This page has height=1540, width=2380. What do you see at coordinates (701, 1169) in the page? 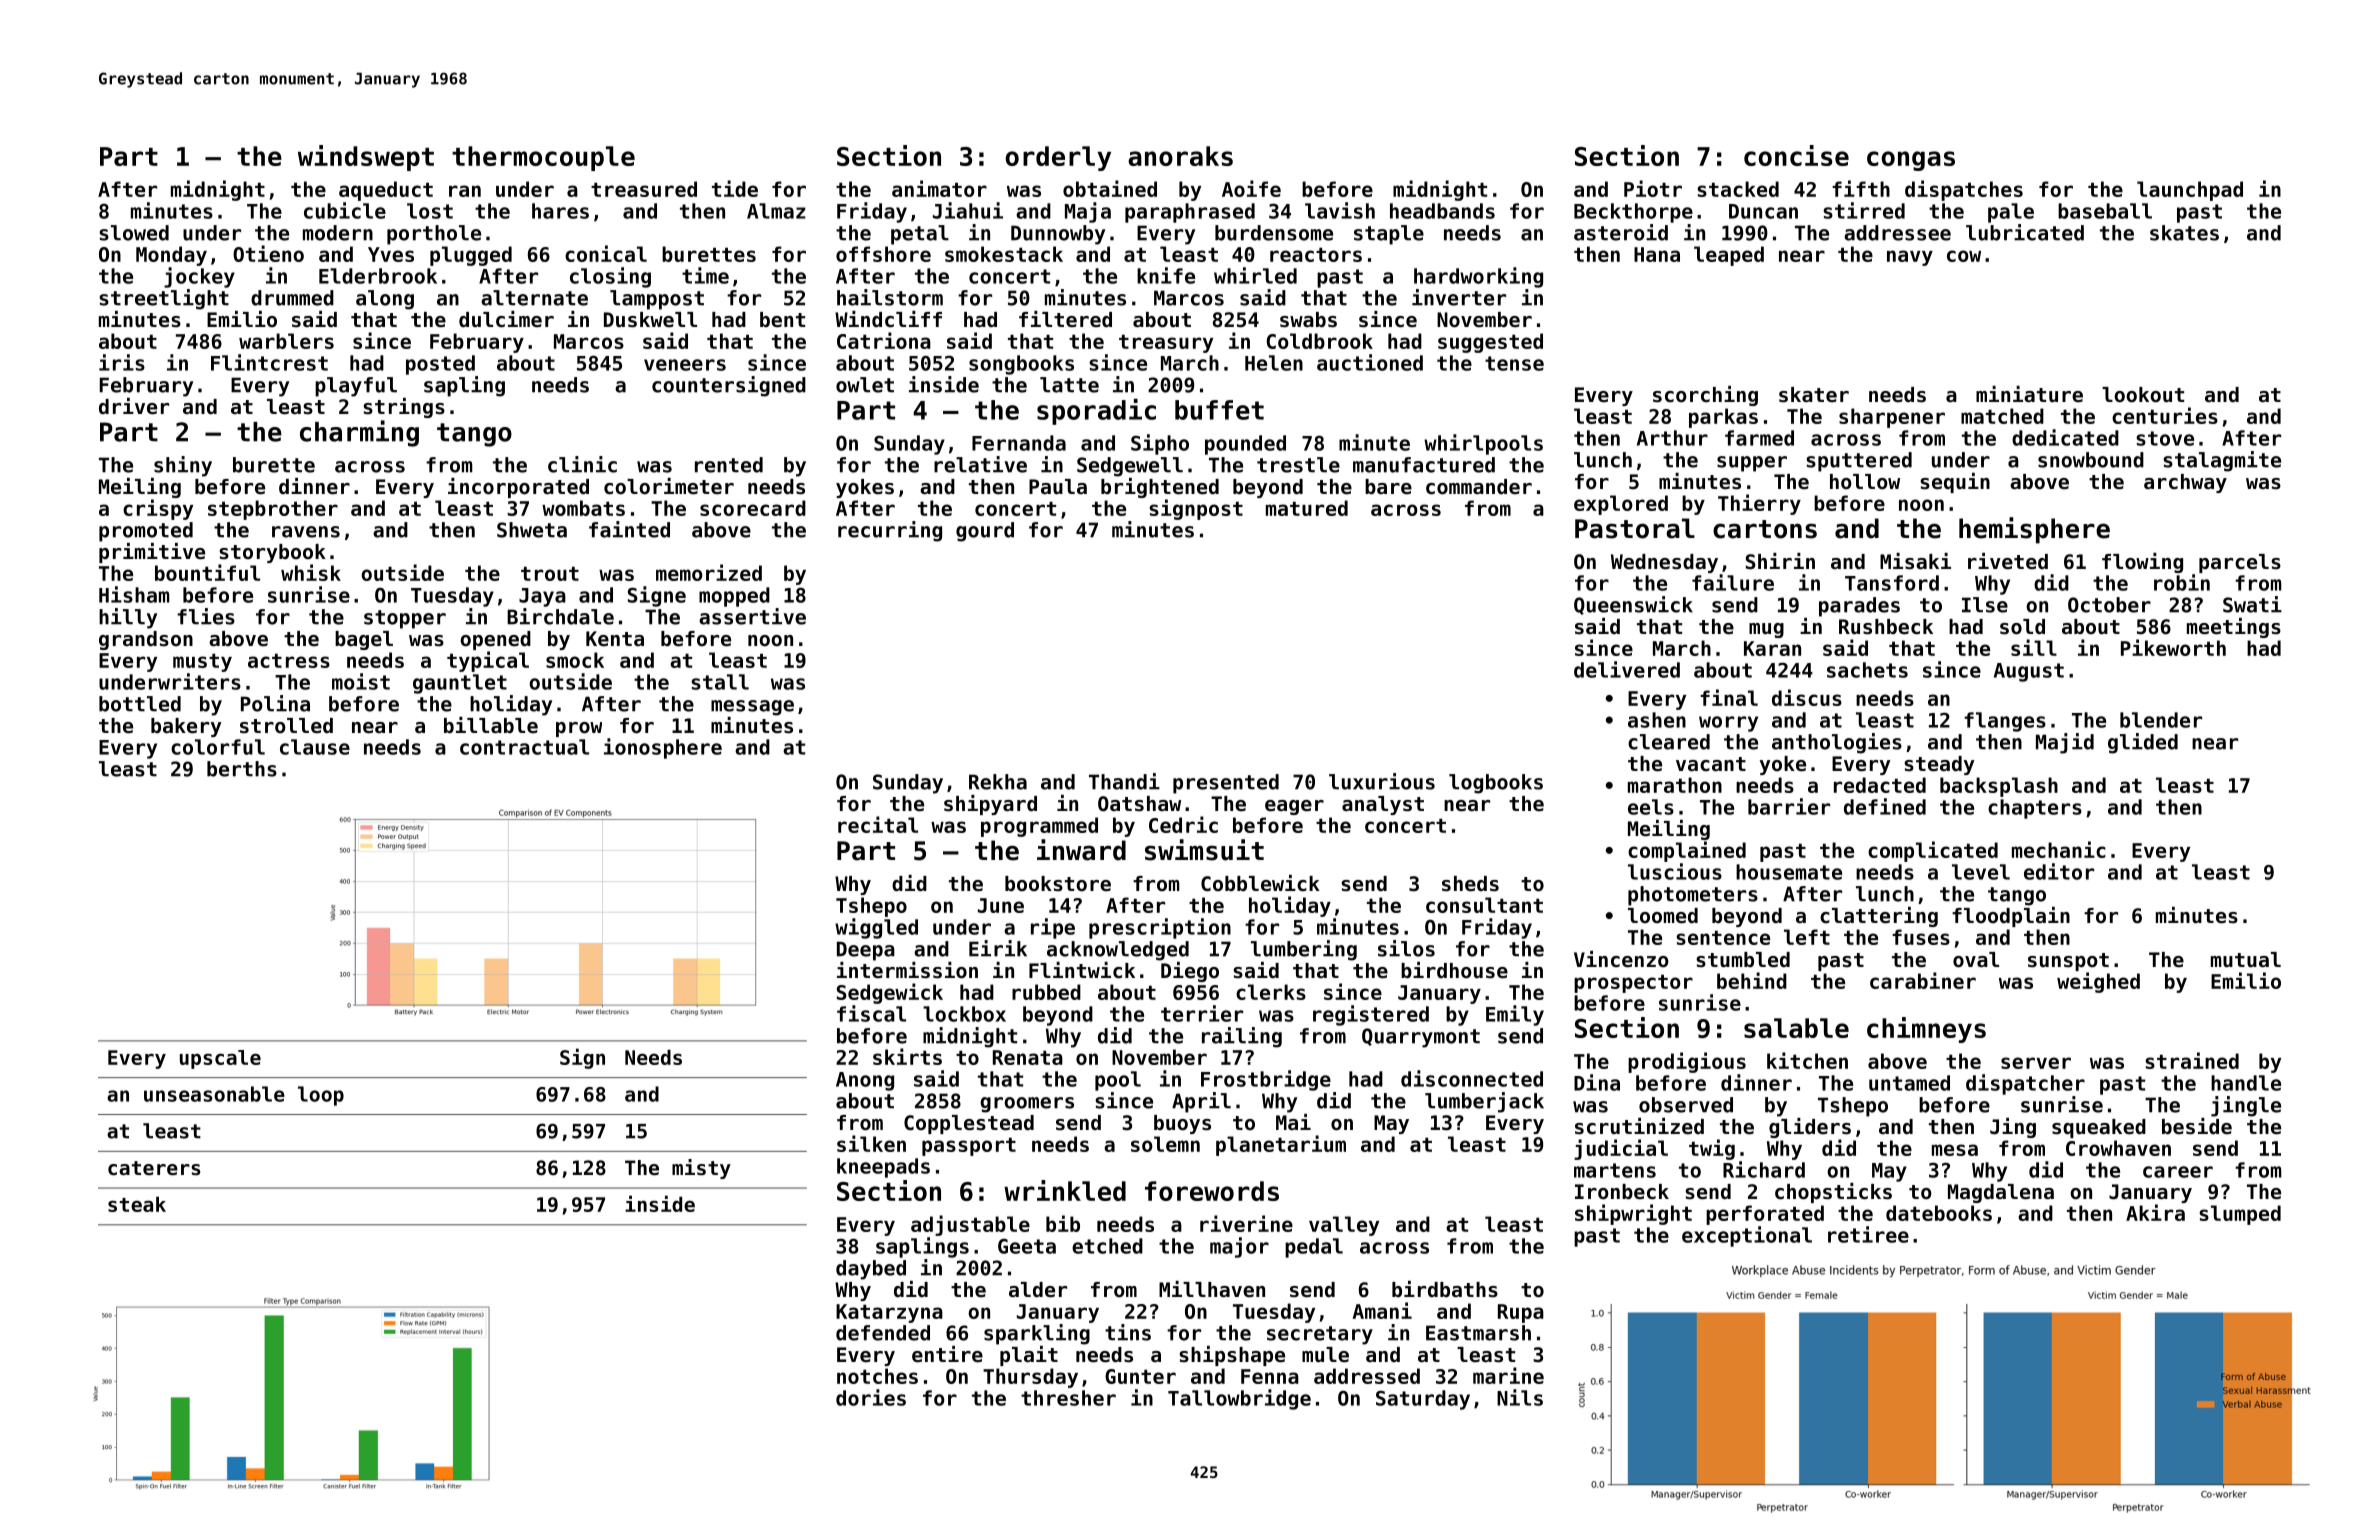
I see `misty` at bounding box center [701, 1169].
